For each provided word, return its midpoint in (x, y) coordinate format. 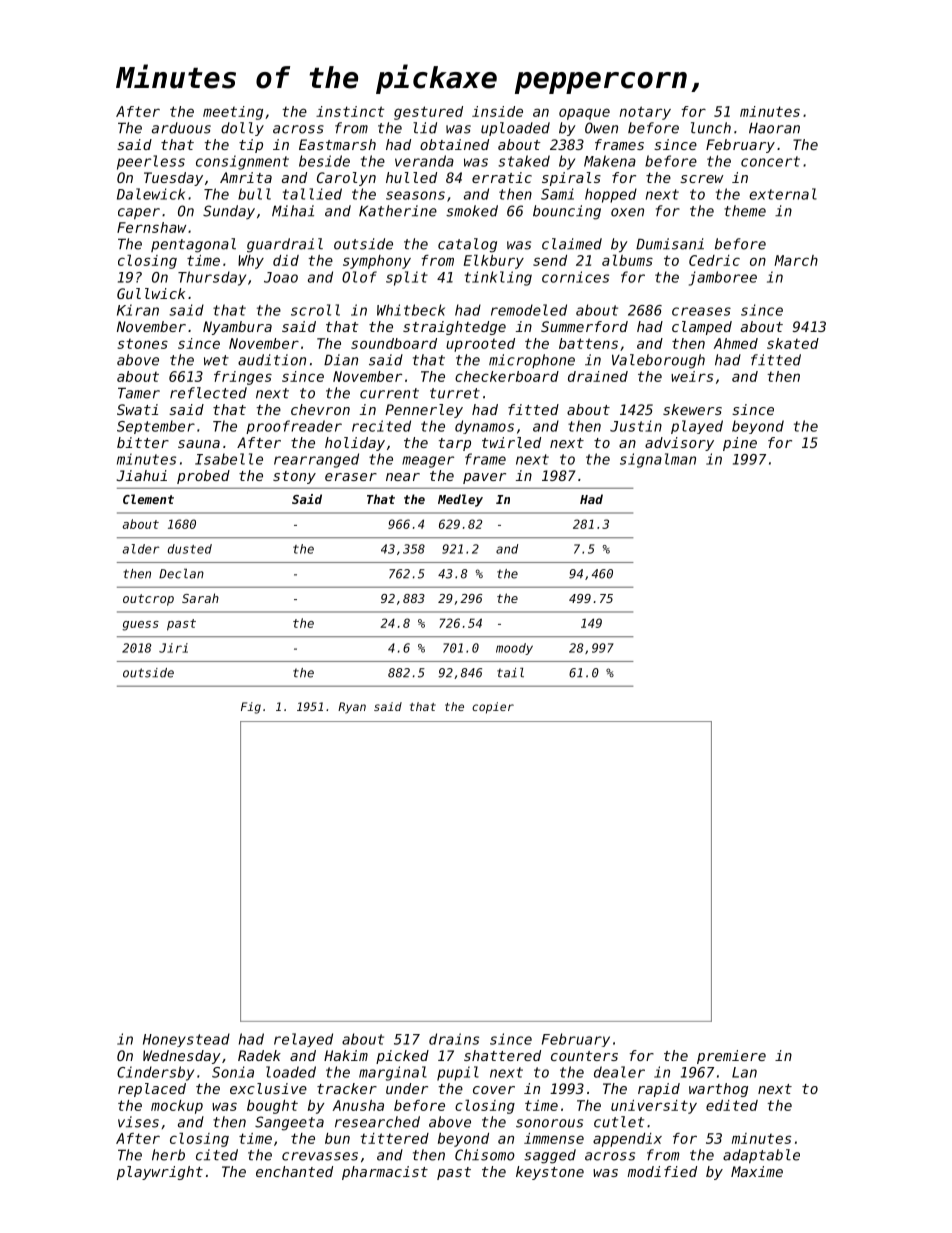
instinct (350, 111)
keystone (550, 1173)
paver (484, 478)
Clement (148, 499)
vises (138, 1122)
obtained (454, 144)
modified (662, 1171)
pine (740, 444)
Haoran (774, 128)
